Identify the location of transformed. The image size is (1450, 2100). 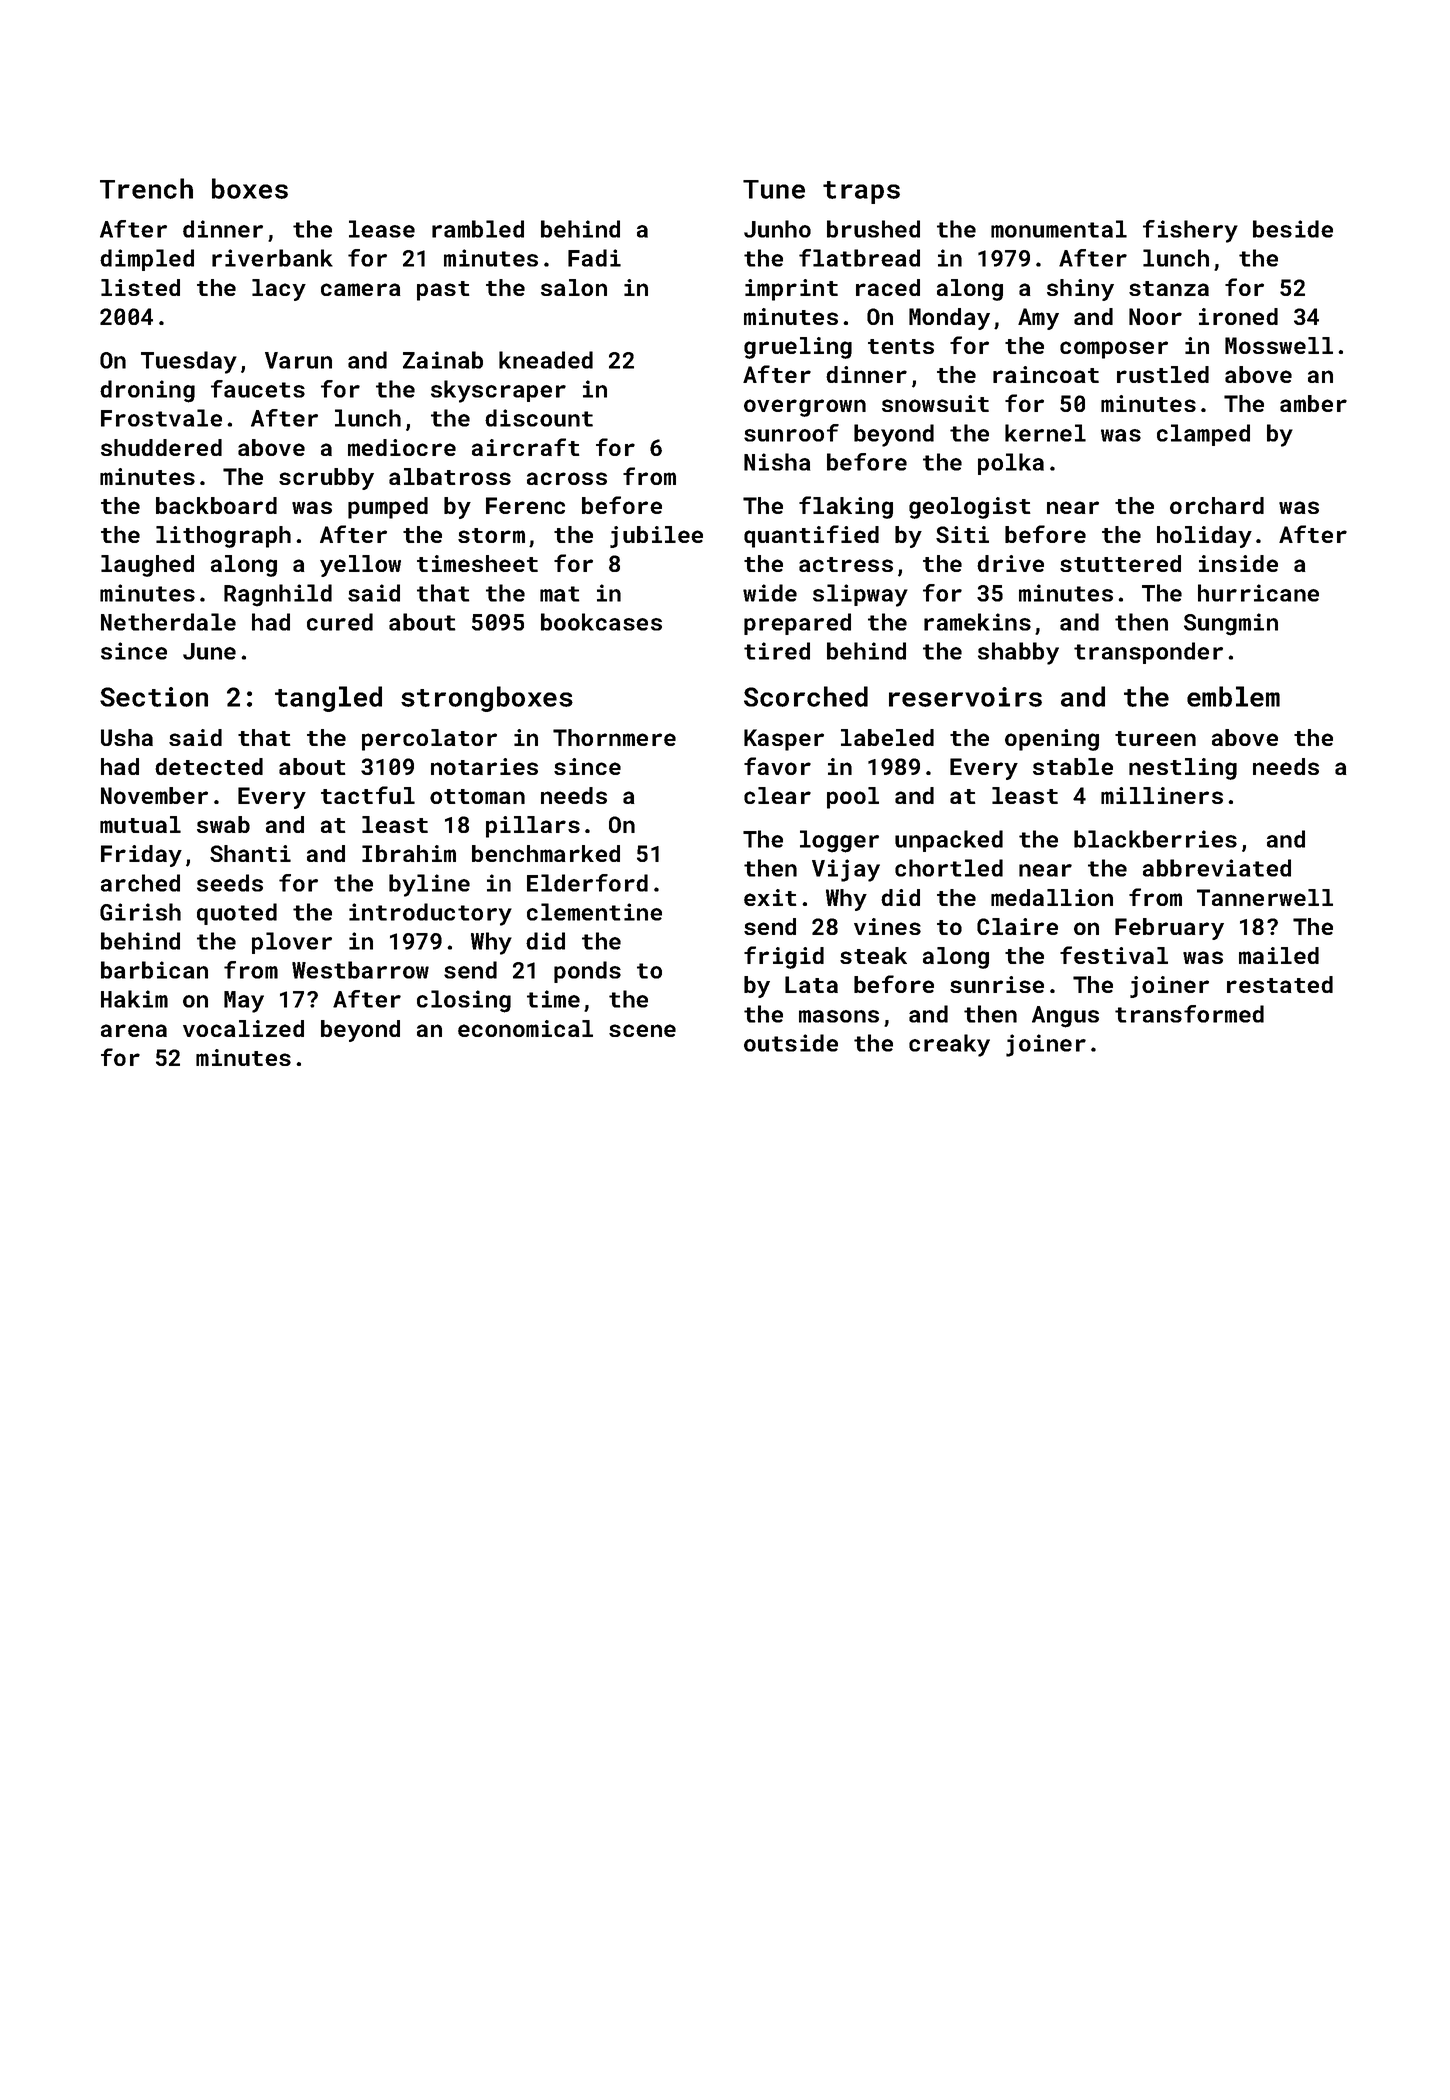
(1189, 1014).
